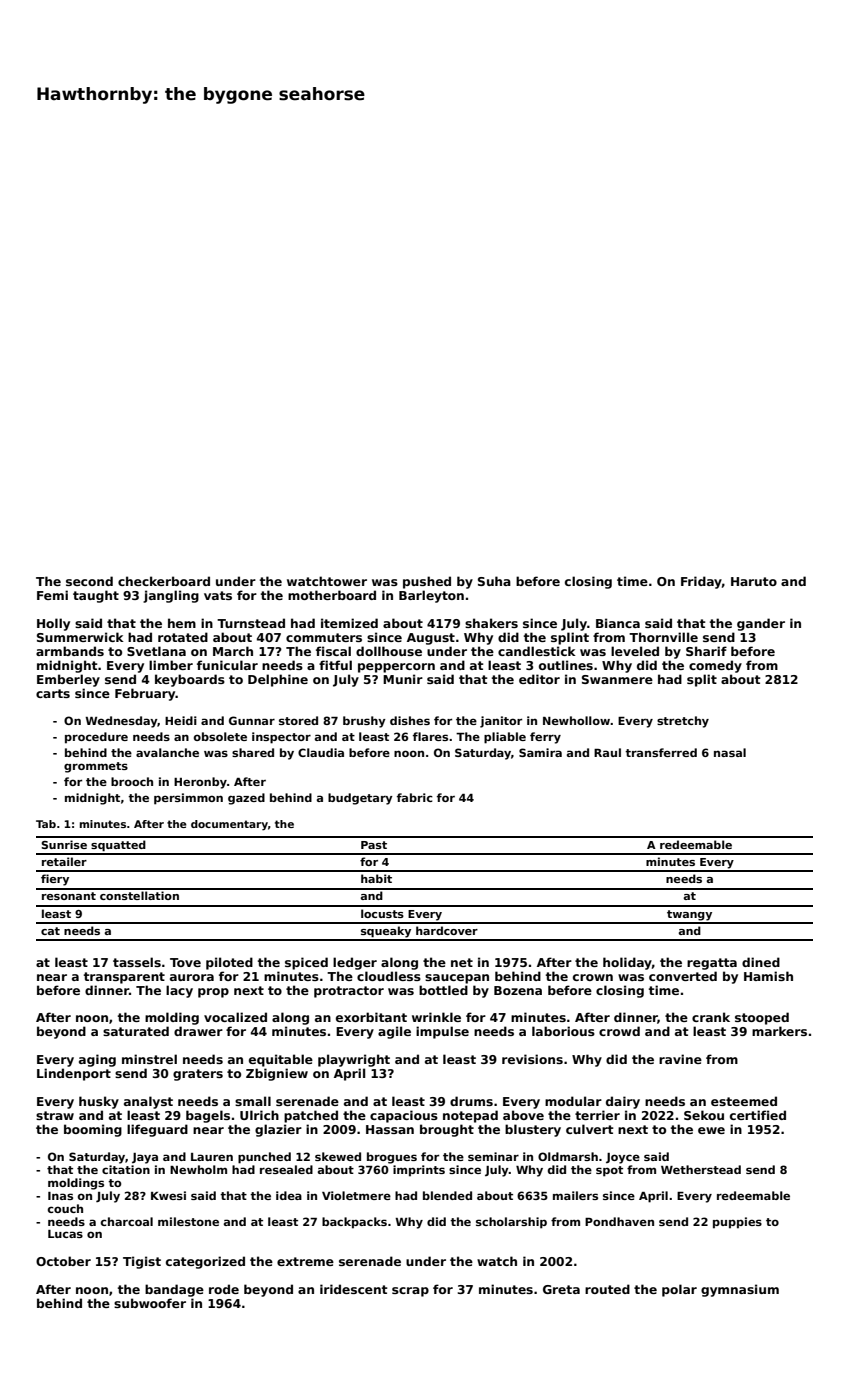  I want to click on couch, so click(65, 1208).
